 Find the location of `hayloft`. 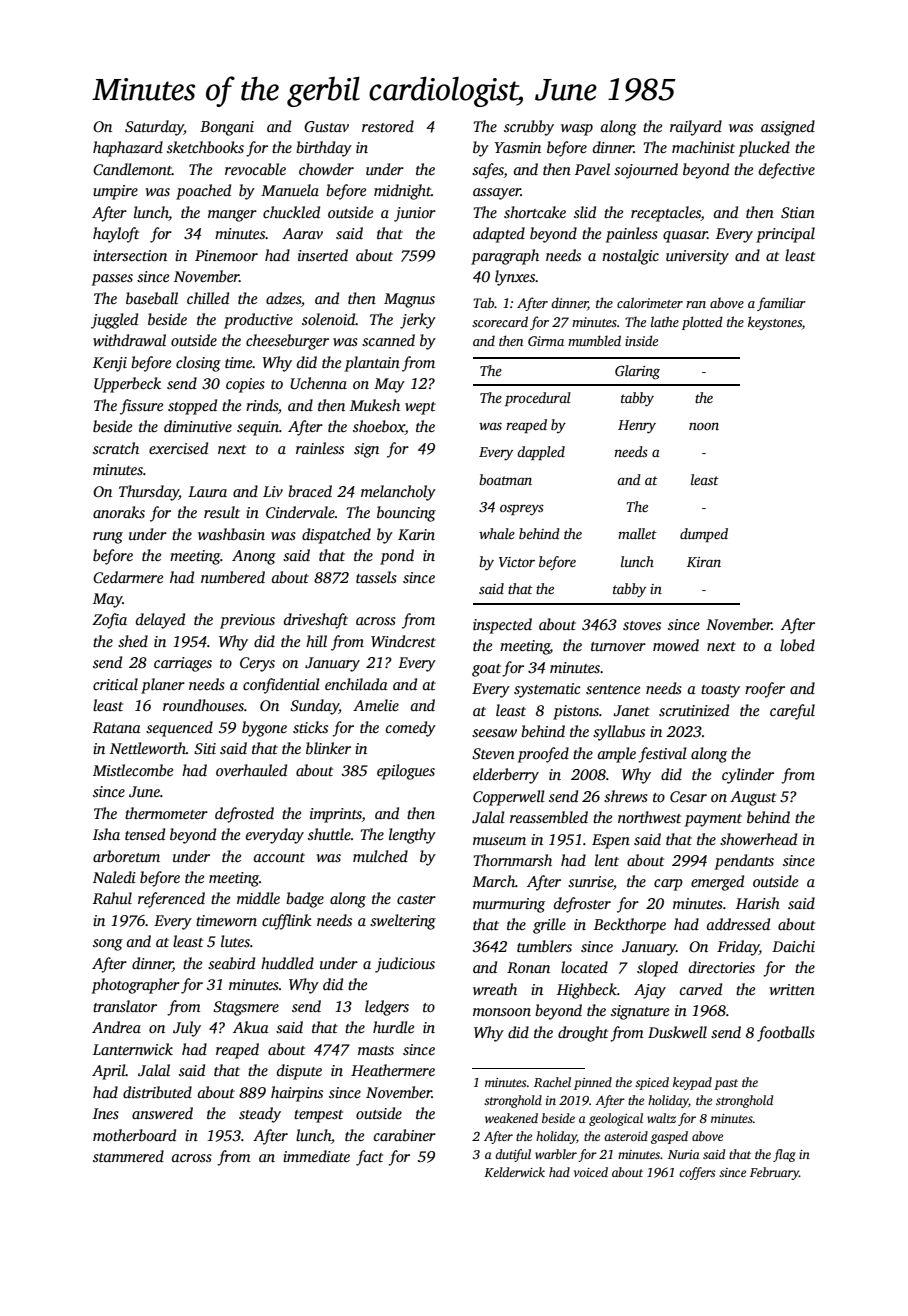

hayloft is located at coordinates (116, 235).
